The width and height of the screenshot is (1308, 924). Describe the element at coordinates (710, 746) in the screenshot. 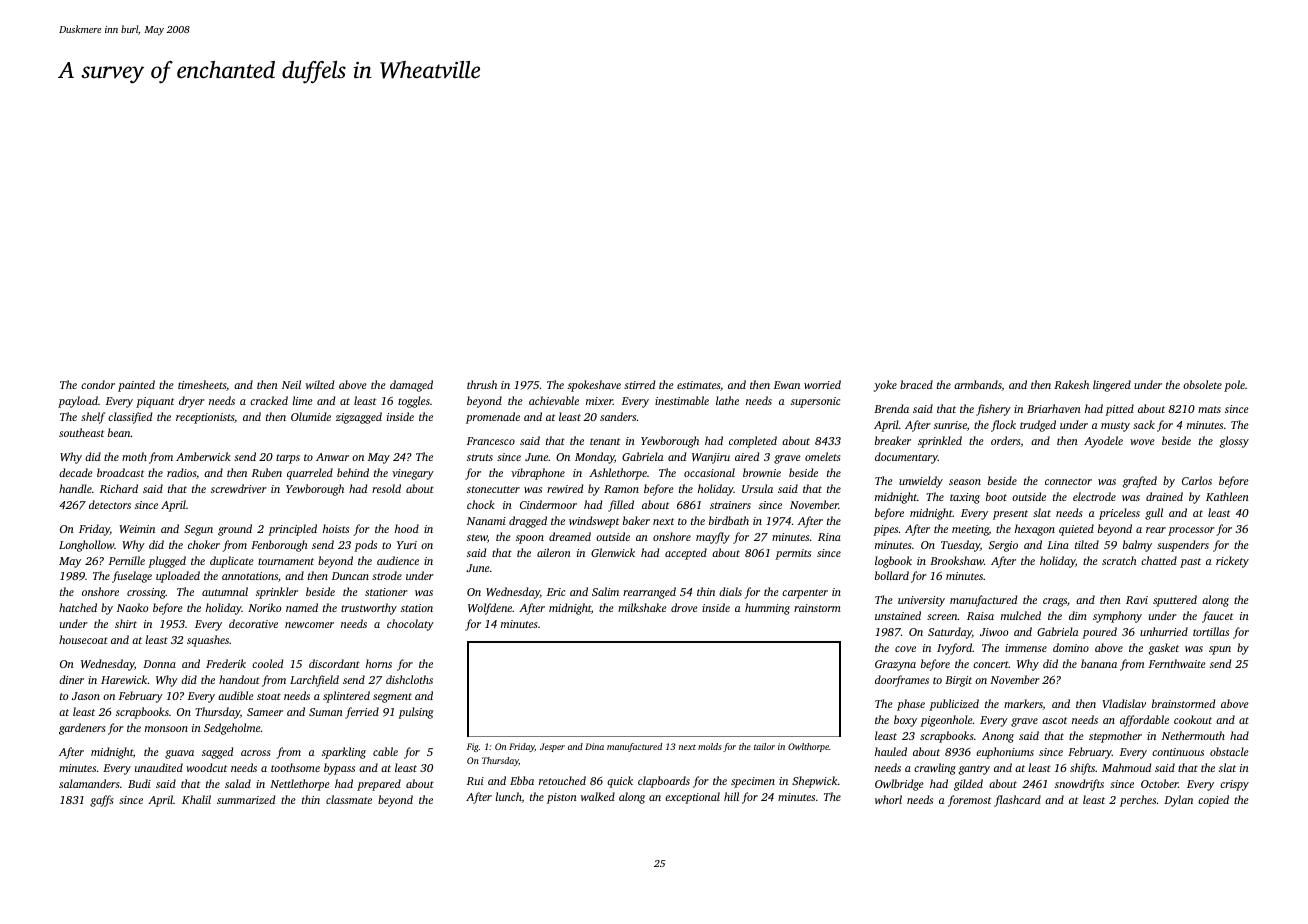

I see `molds` at that location.
